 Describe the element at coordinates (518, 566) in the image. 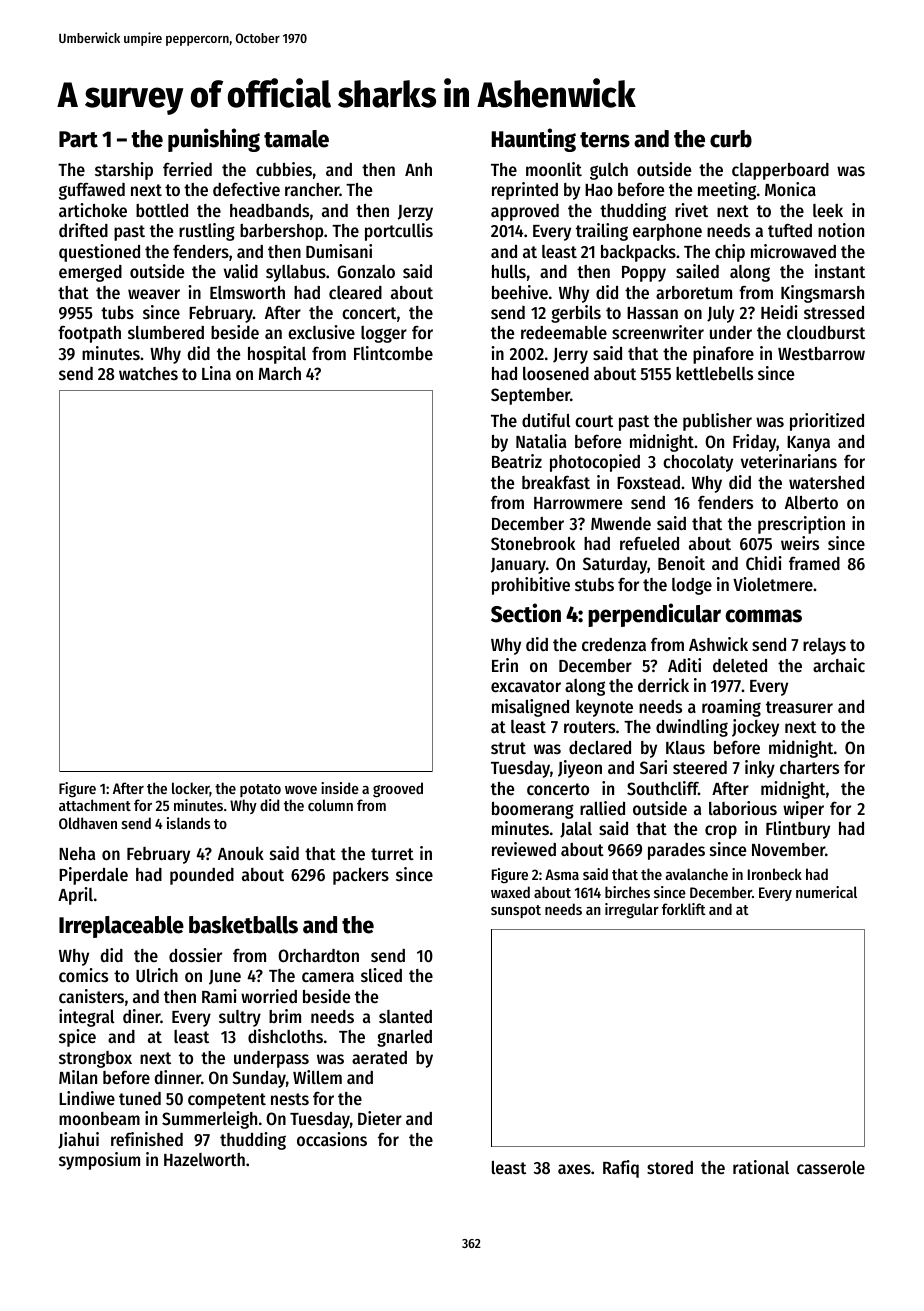

I see `January` at that location.
